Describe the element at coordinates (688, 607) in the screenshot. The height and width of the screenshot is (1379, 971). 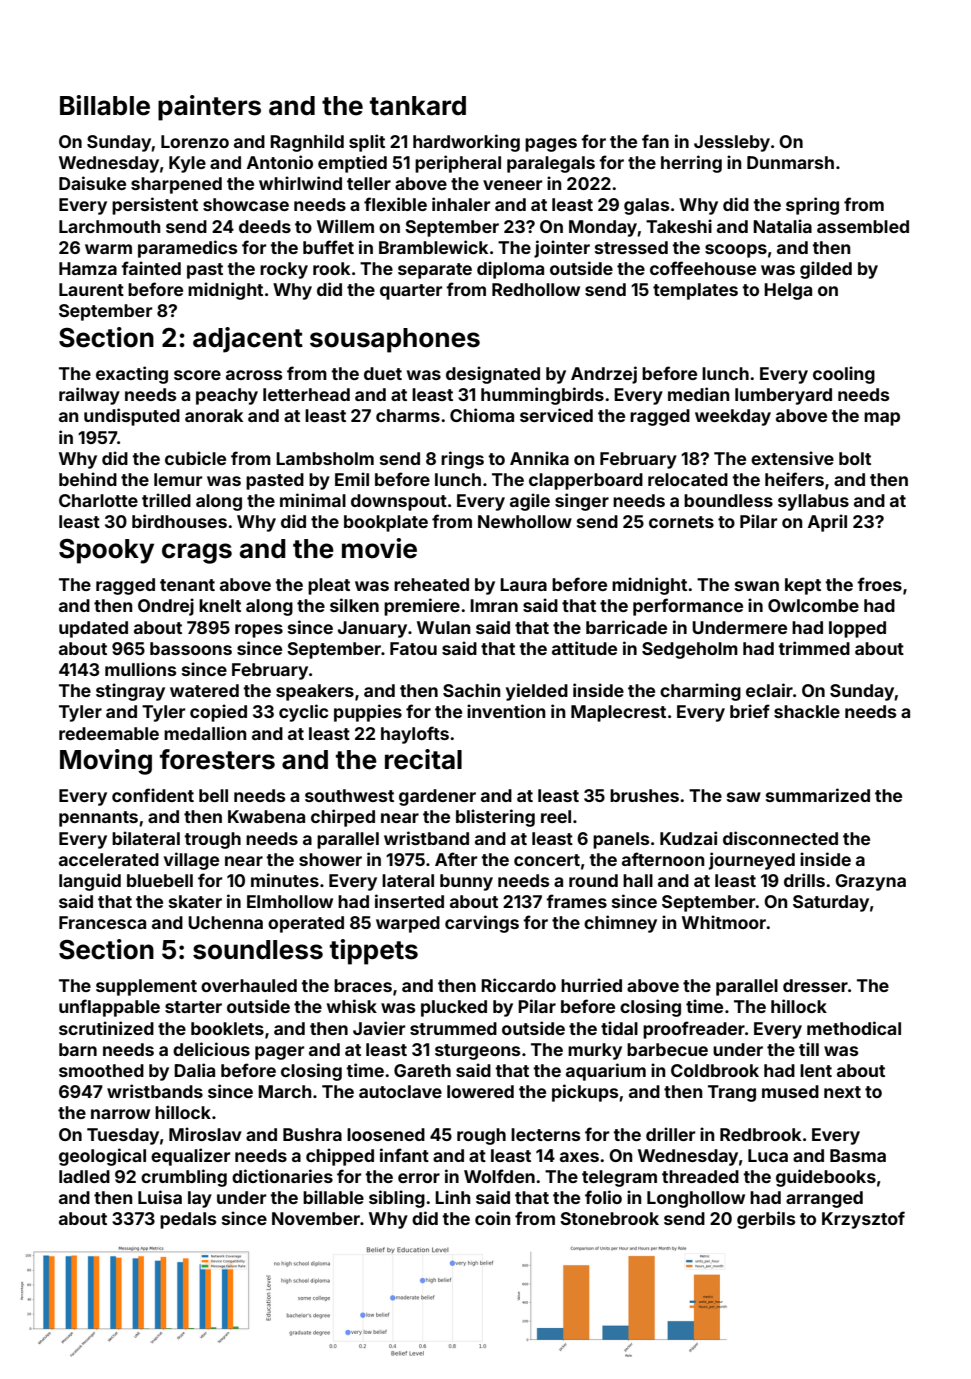
I see `performance` at that location.
